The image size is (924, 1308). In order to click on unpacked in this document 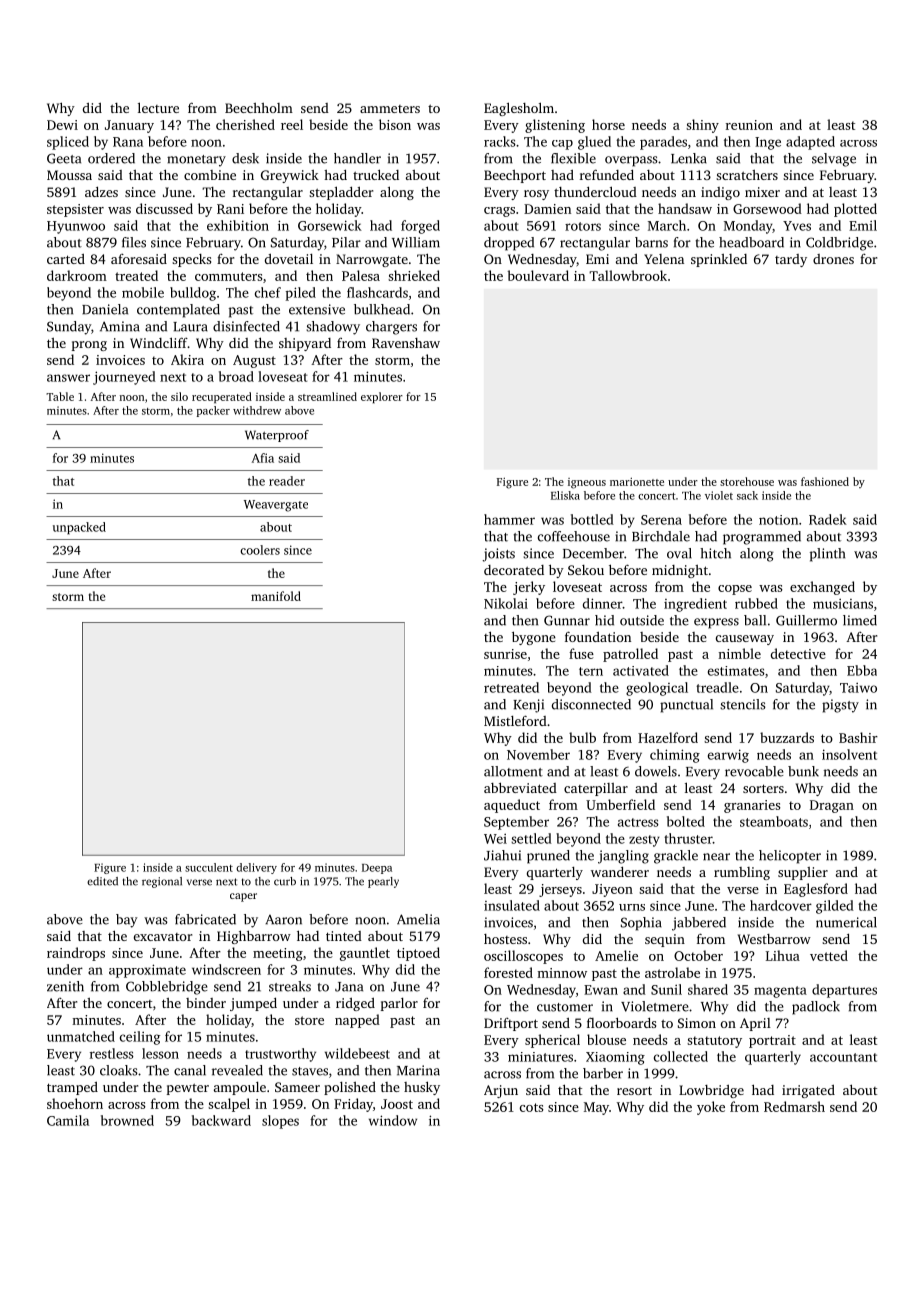, I will do `click(79, 528)`.
